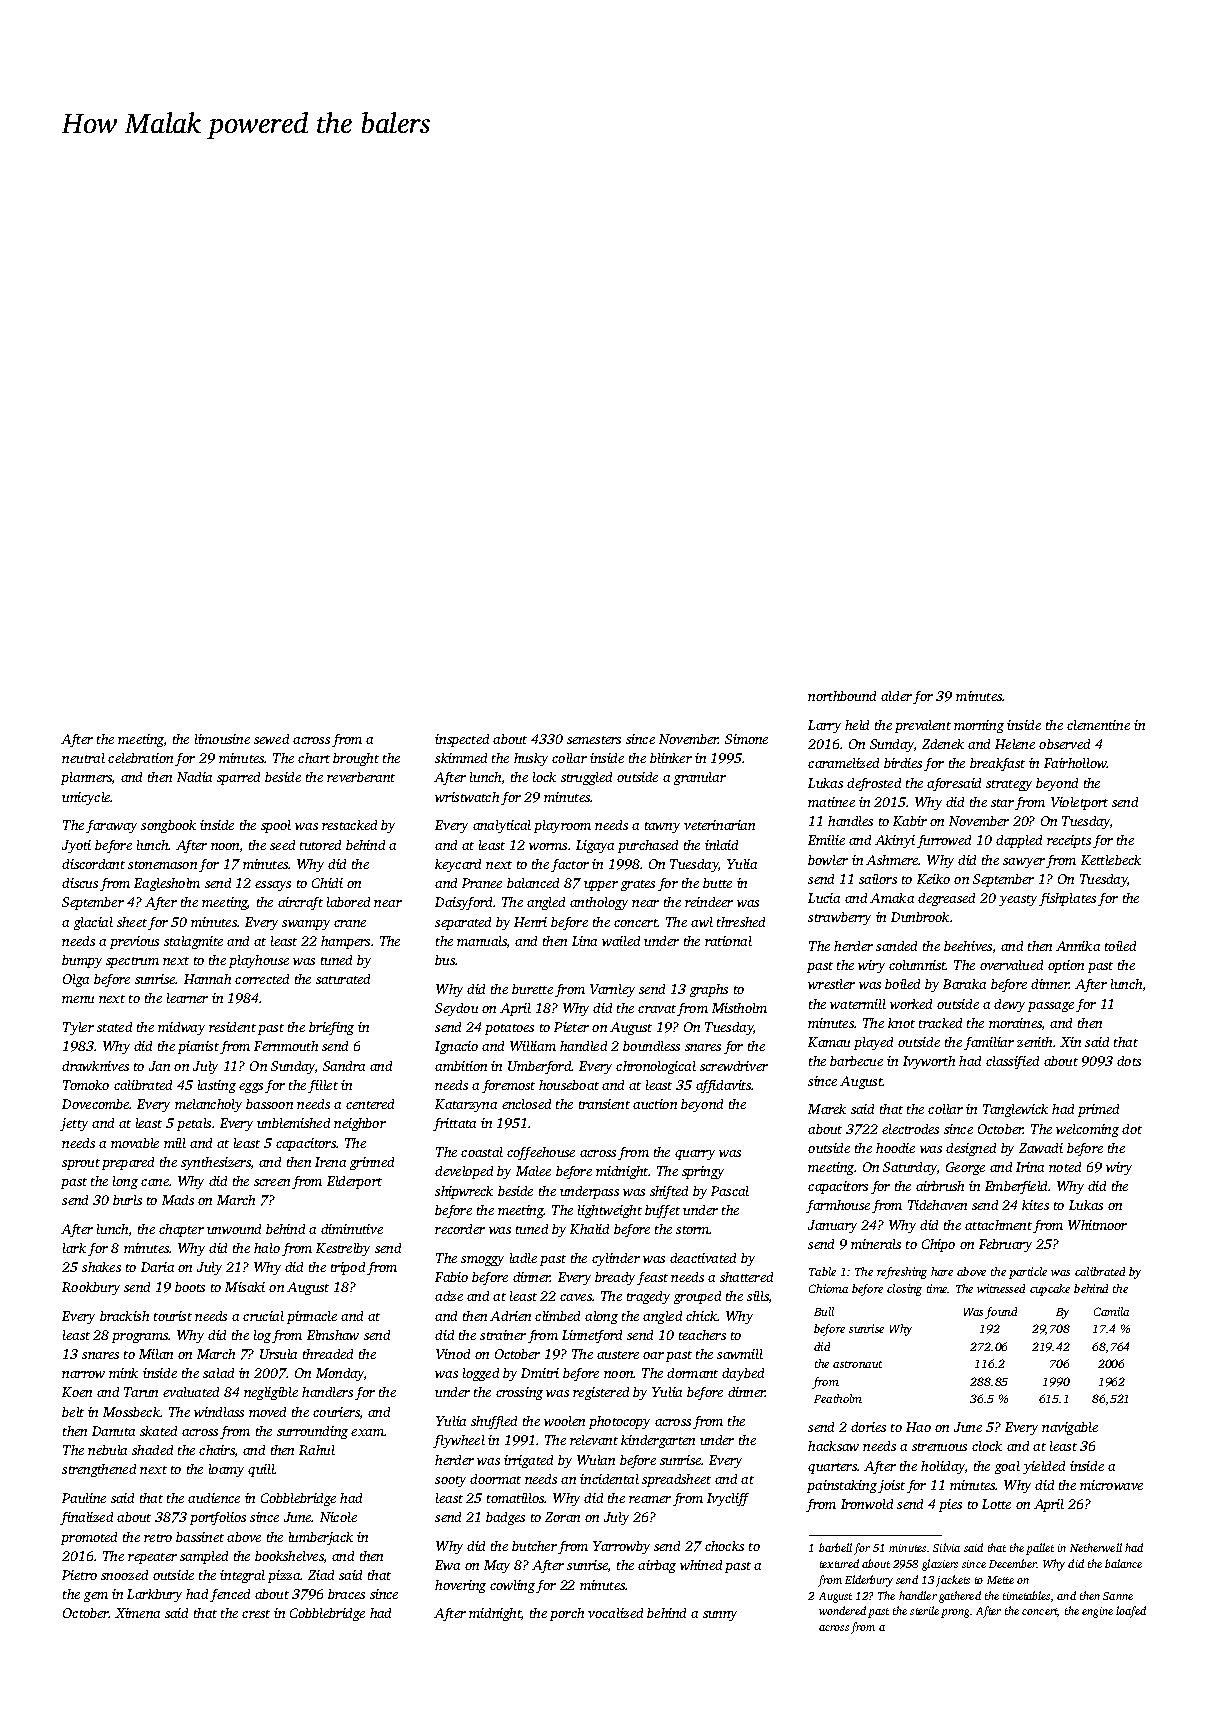 This screenshot has width=1211, height=1712. Describe the element at coordinates (730, 1191) in the screenshot. I see `Pascal` at that location.
